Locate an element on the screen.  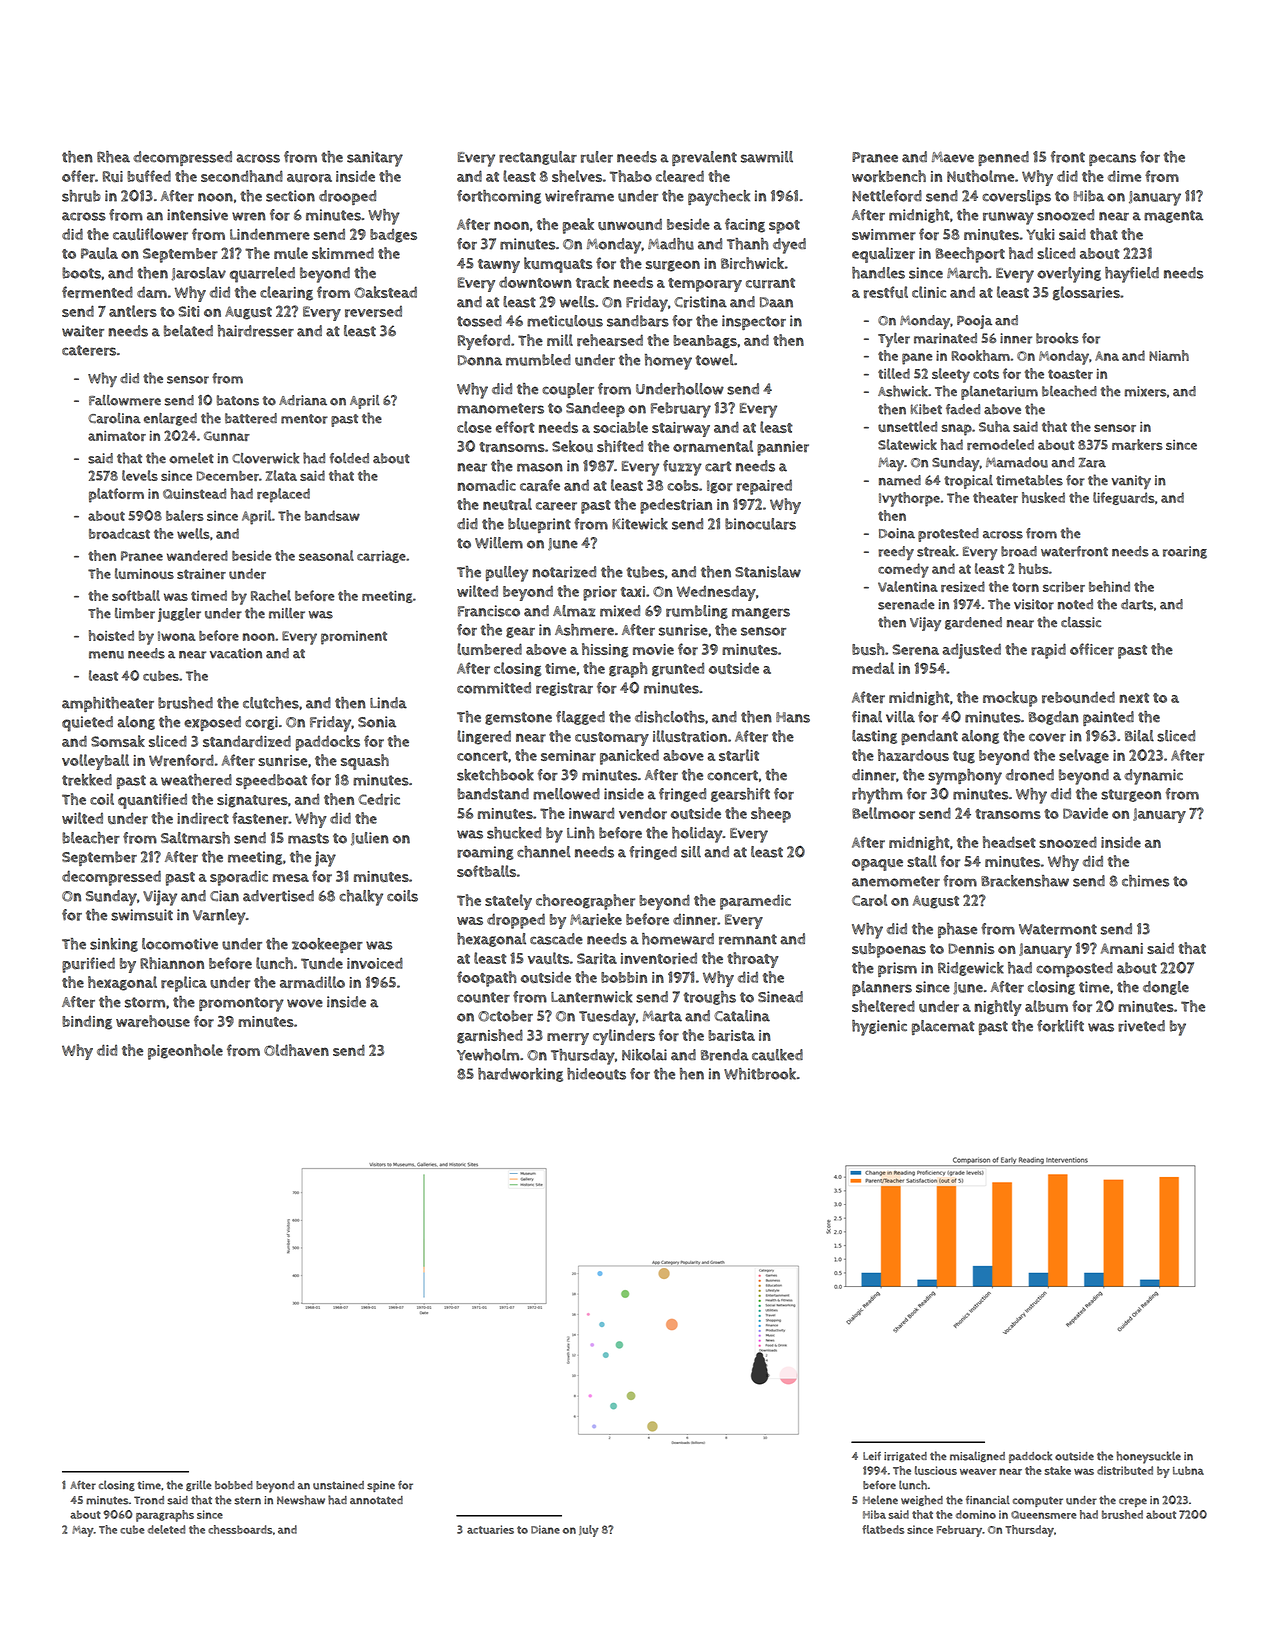
roaming is located at coordinates (485, 853).
